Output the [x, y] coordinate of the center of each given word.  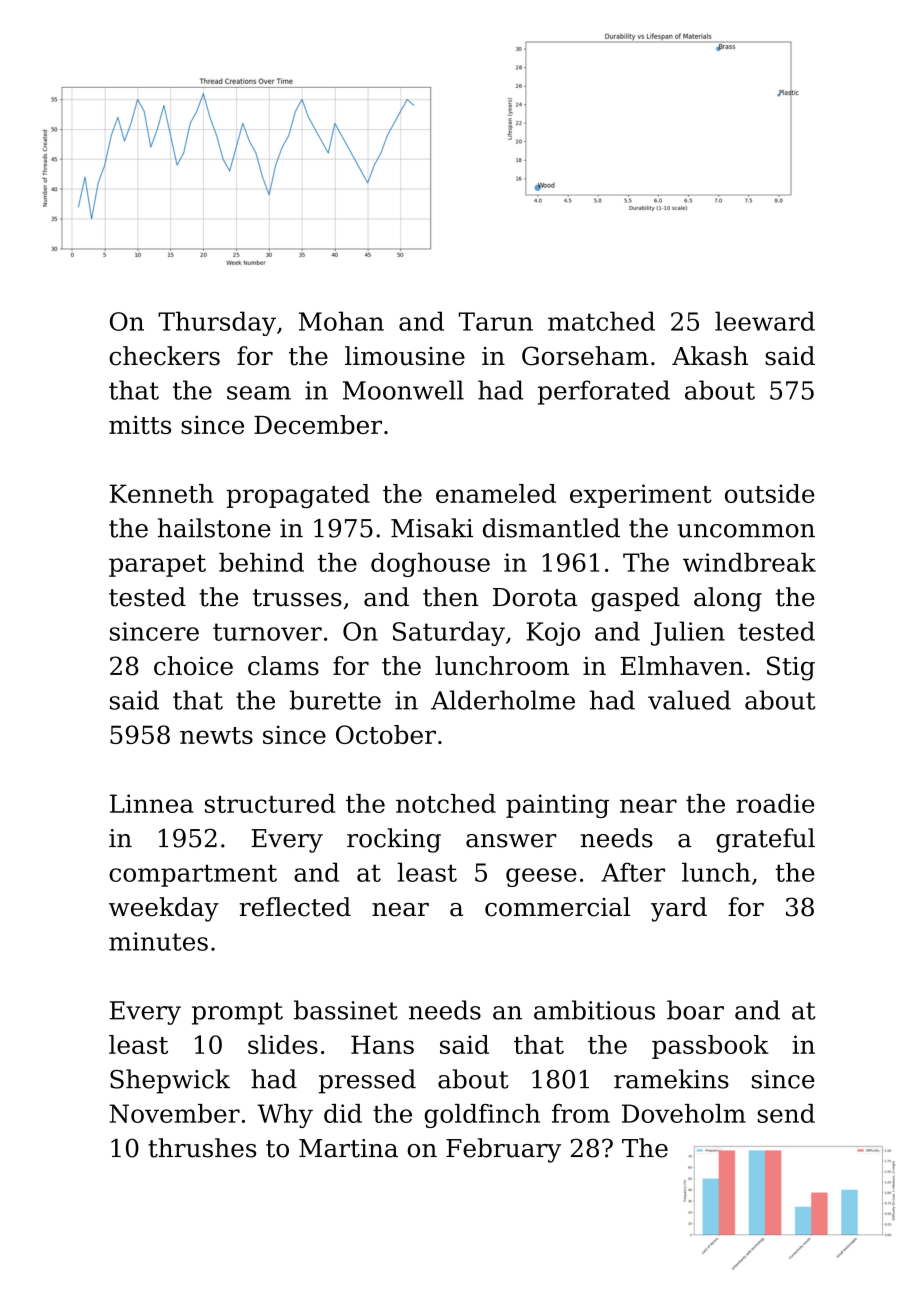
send [786, 1113]
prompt [237, 1013]
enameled [496, 493]
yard [679, 909]
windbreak [749, 562]
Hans [382, 1044]
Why [285, 1116]
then [450, 597]
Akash [710, 356]
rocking [394, 840]
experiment [641, 496]
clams [283, 666]
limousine [405, 356]
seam [259, 393]
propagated [298, 496]
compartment [193, 875]
